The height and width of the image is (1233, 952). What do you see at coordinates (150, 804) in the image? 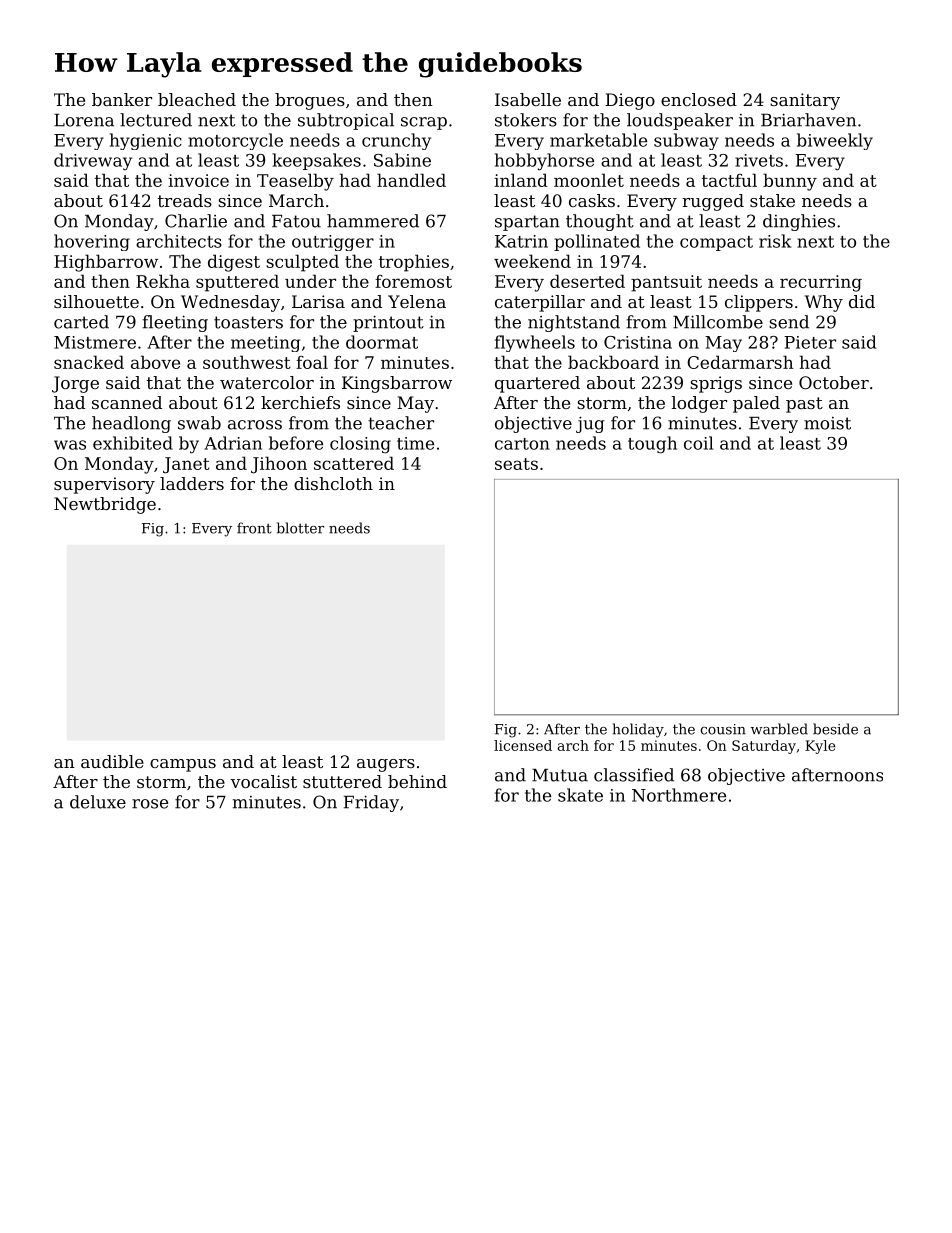
I see `rose` at bounding box center [150, 804].
